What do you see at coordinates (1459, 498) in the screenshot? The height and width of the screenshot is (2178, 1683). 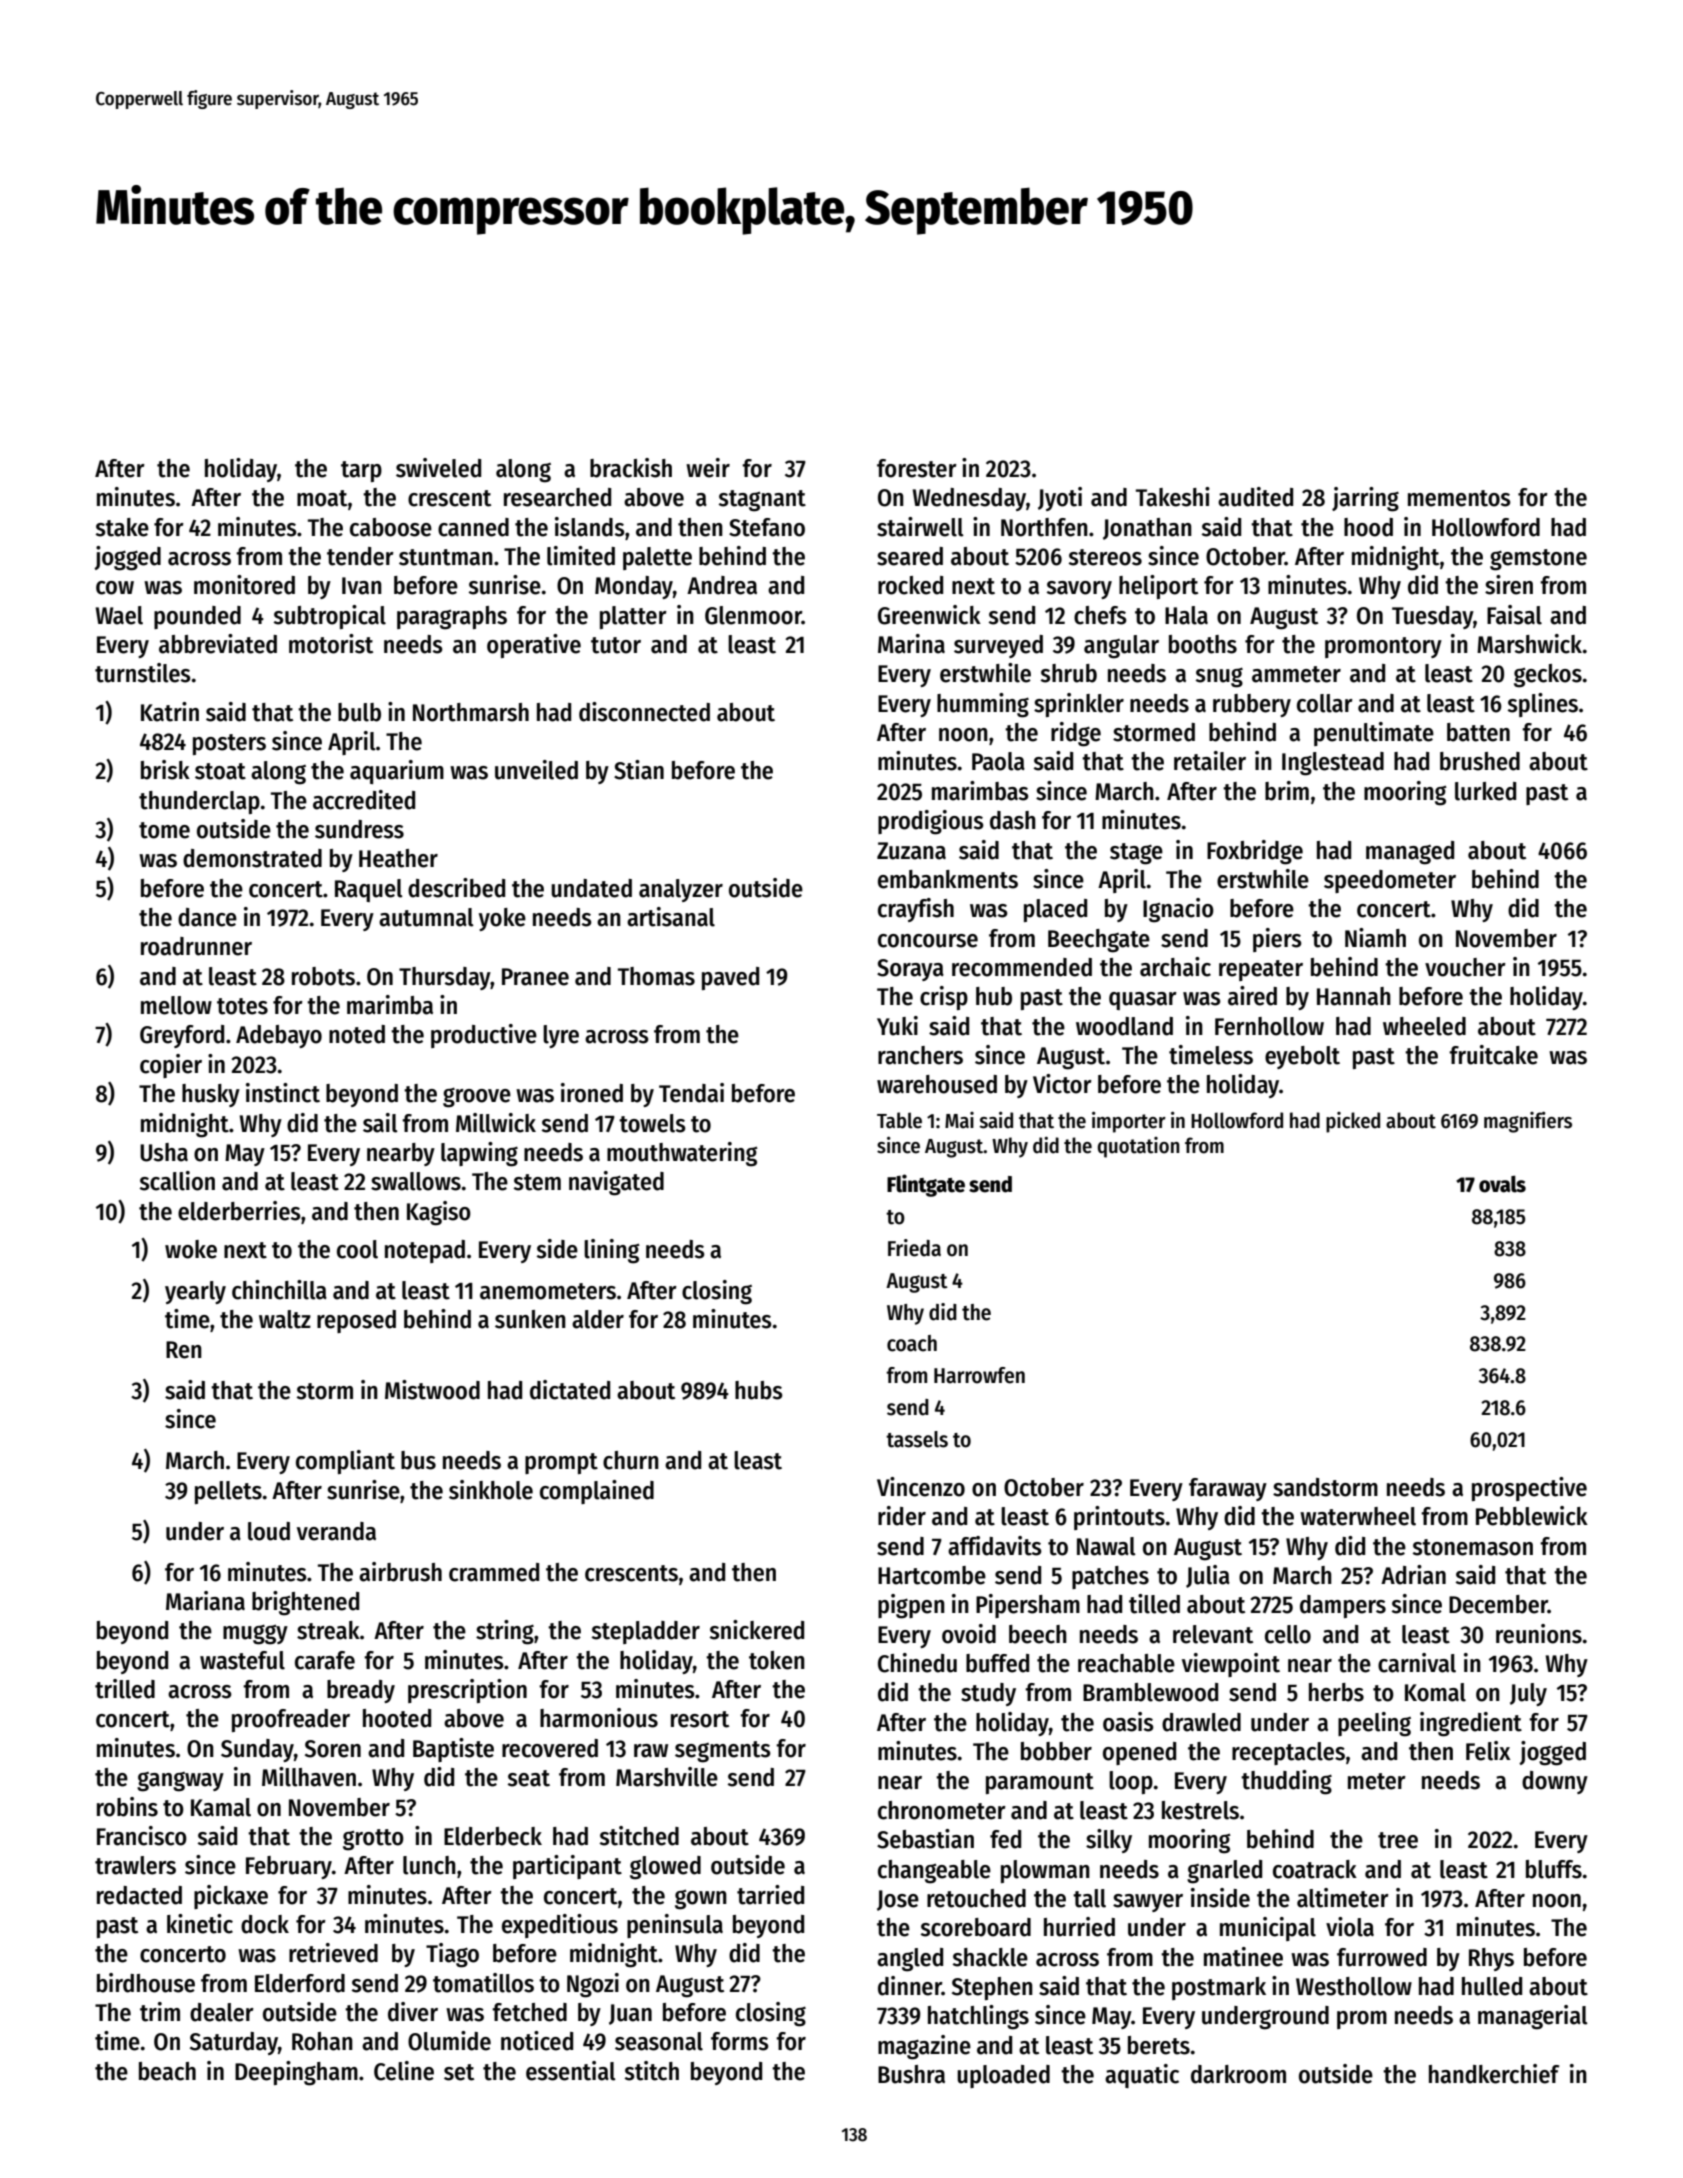 I see `mementos` at bounding box center [1459, 498].
